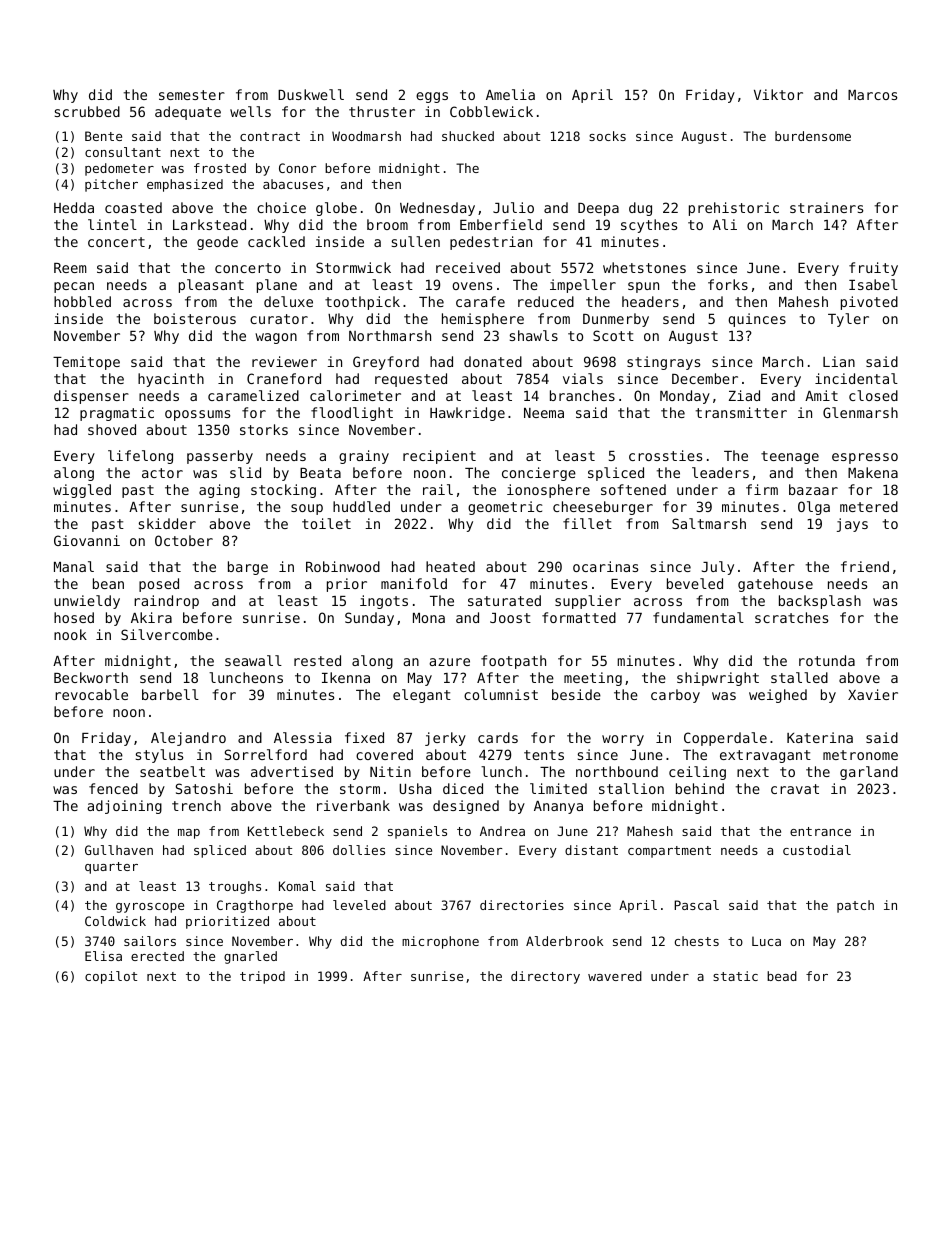 The image size is (952, 1233). I want to click on shipwright, so click(718, 679).
